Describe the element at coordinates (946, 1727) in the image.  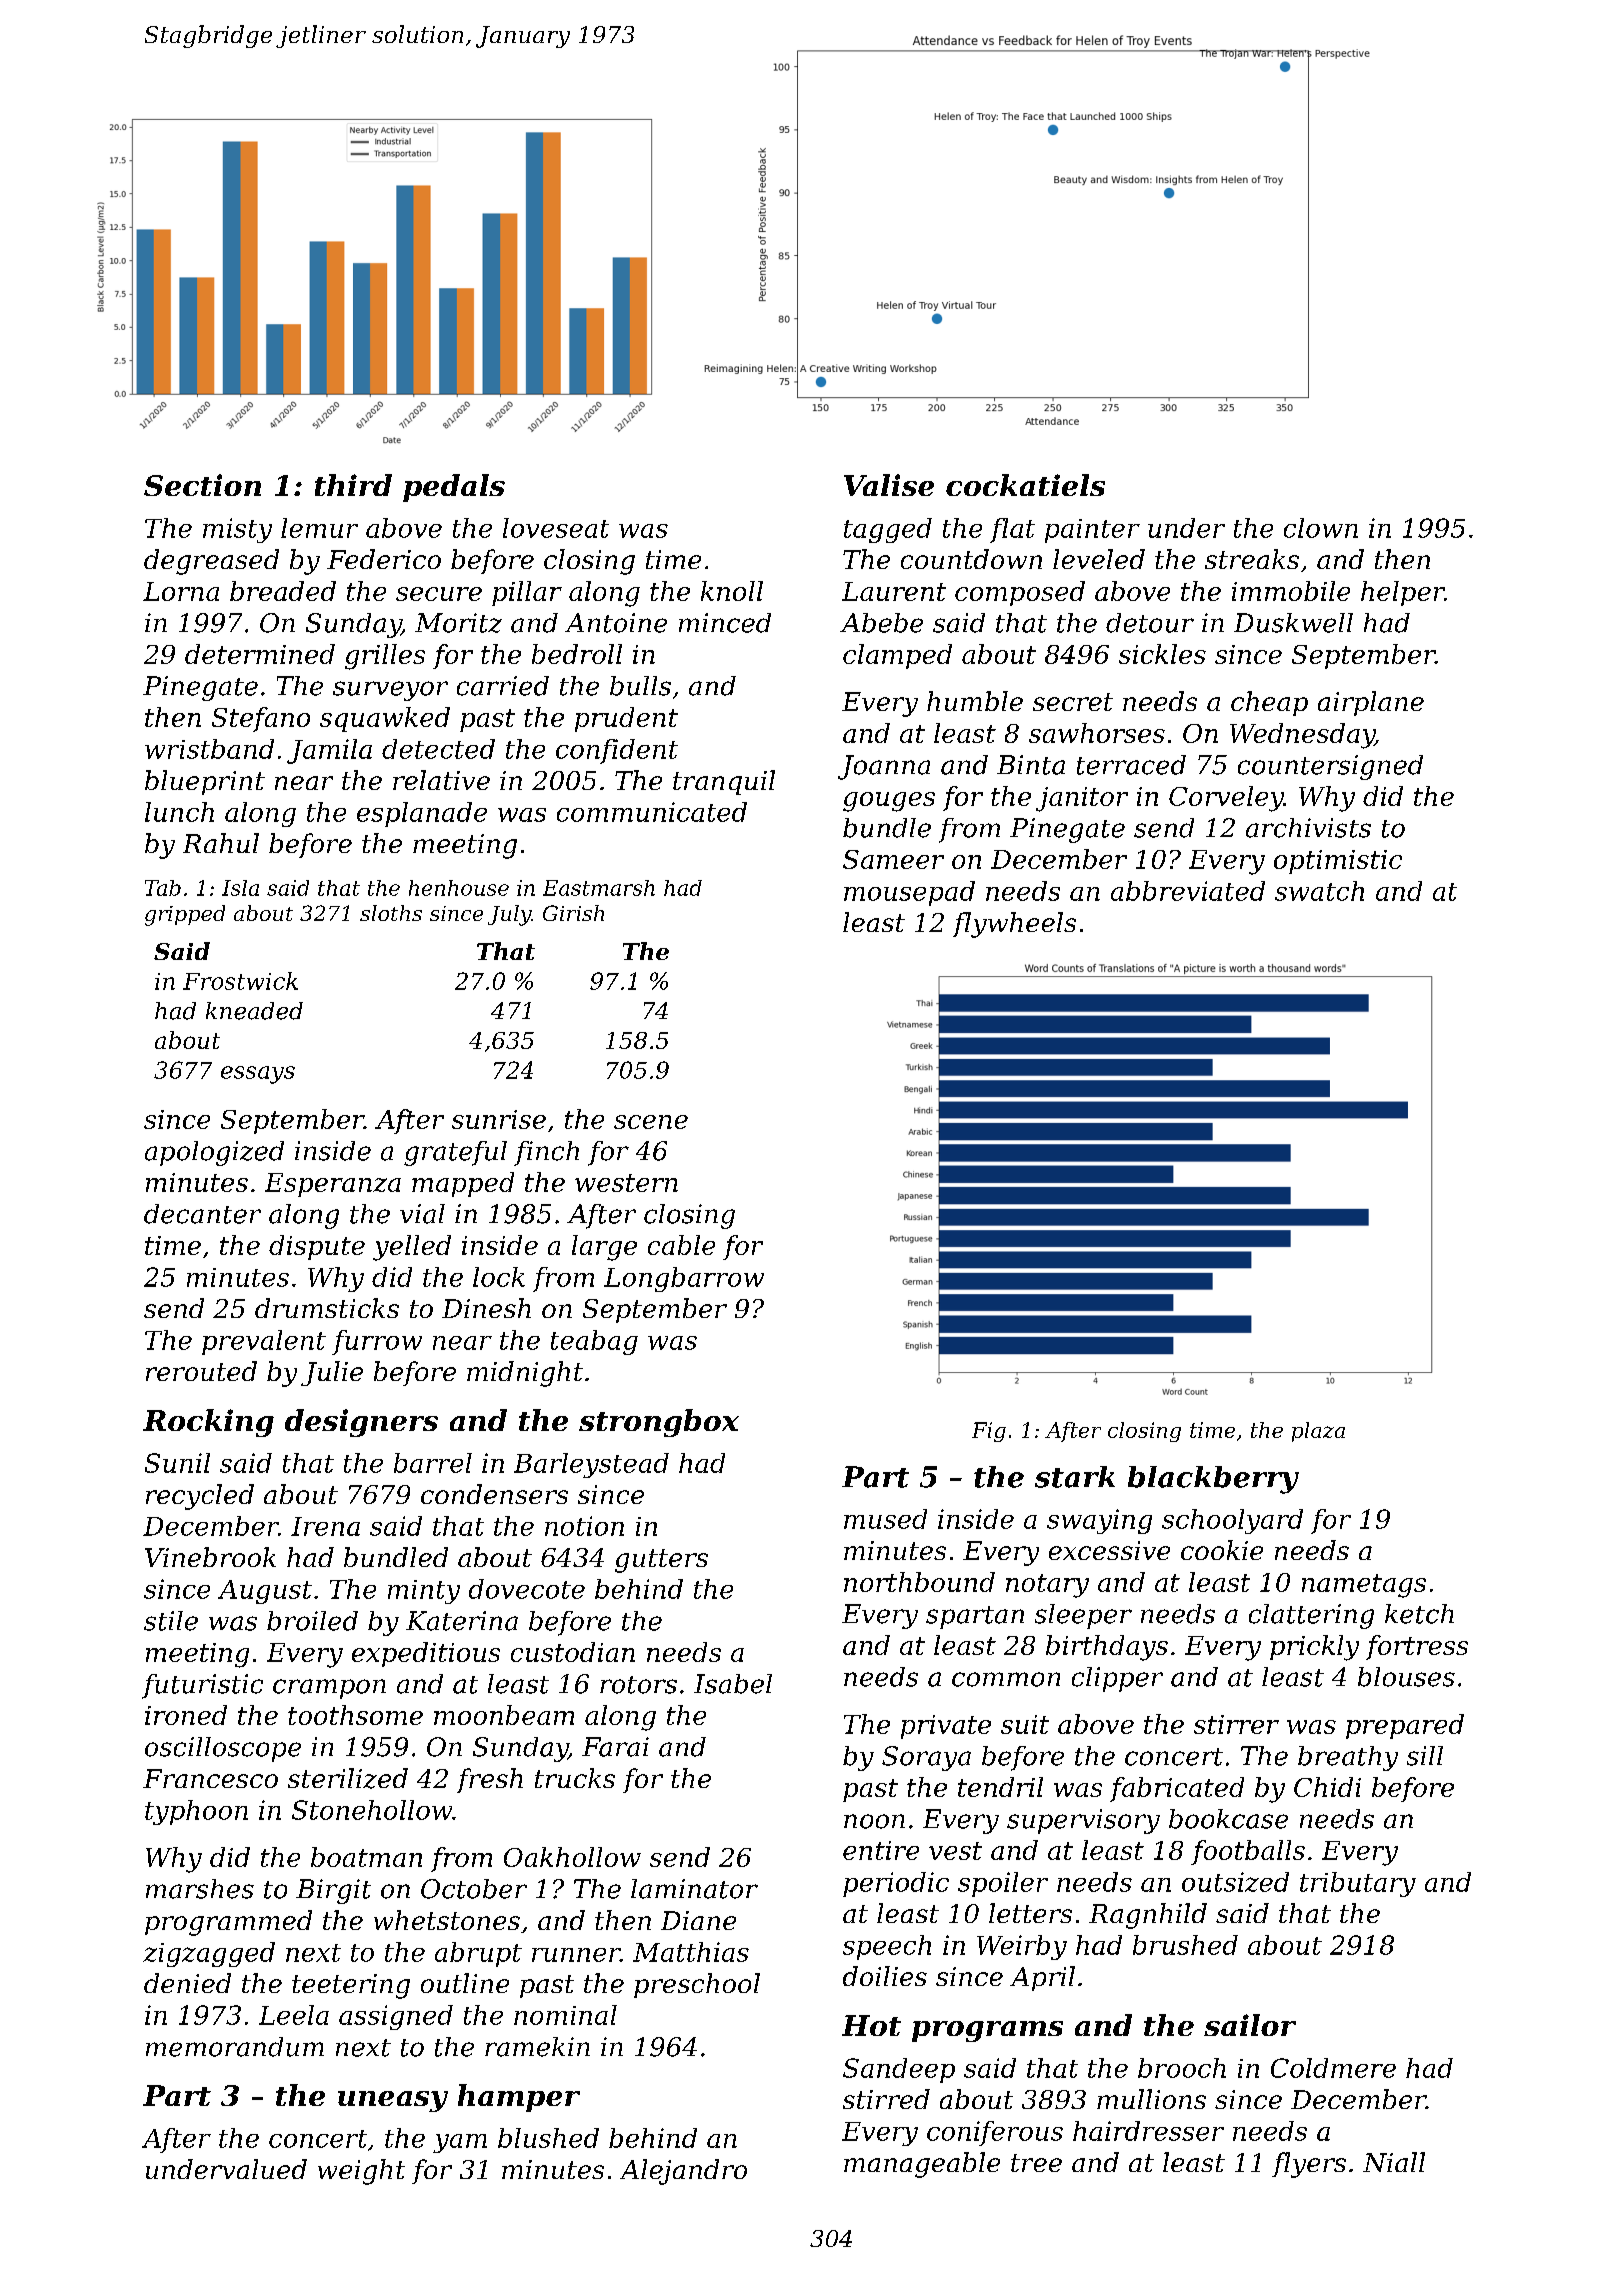
I see `private` at that location.
